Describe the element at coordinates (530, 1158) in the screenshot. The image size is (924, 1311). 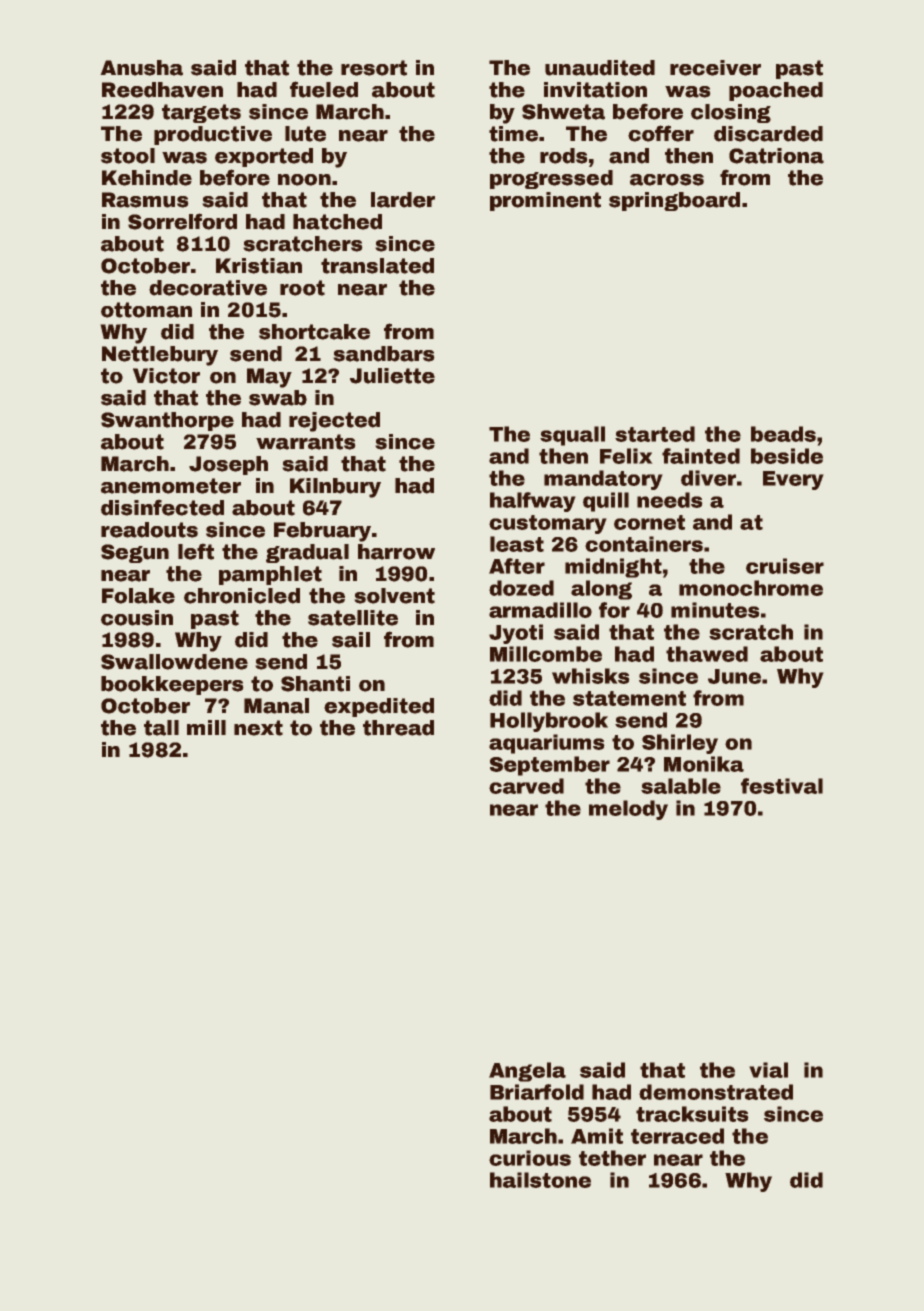
I see `curious` at that location.
